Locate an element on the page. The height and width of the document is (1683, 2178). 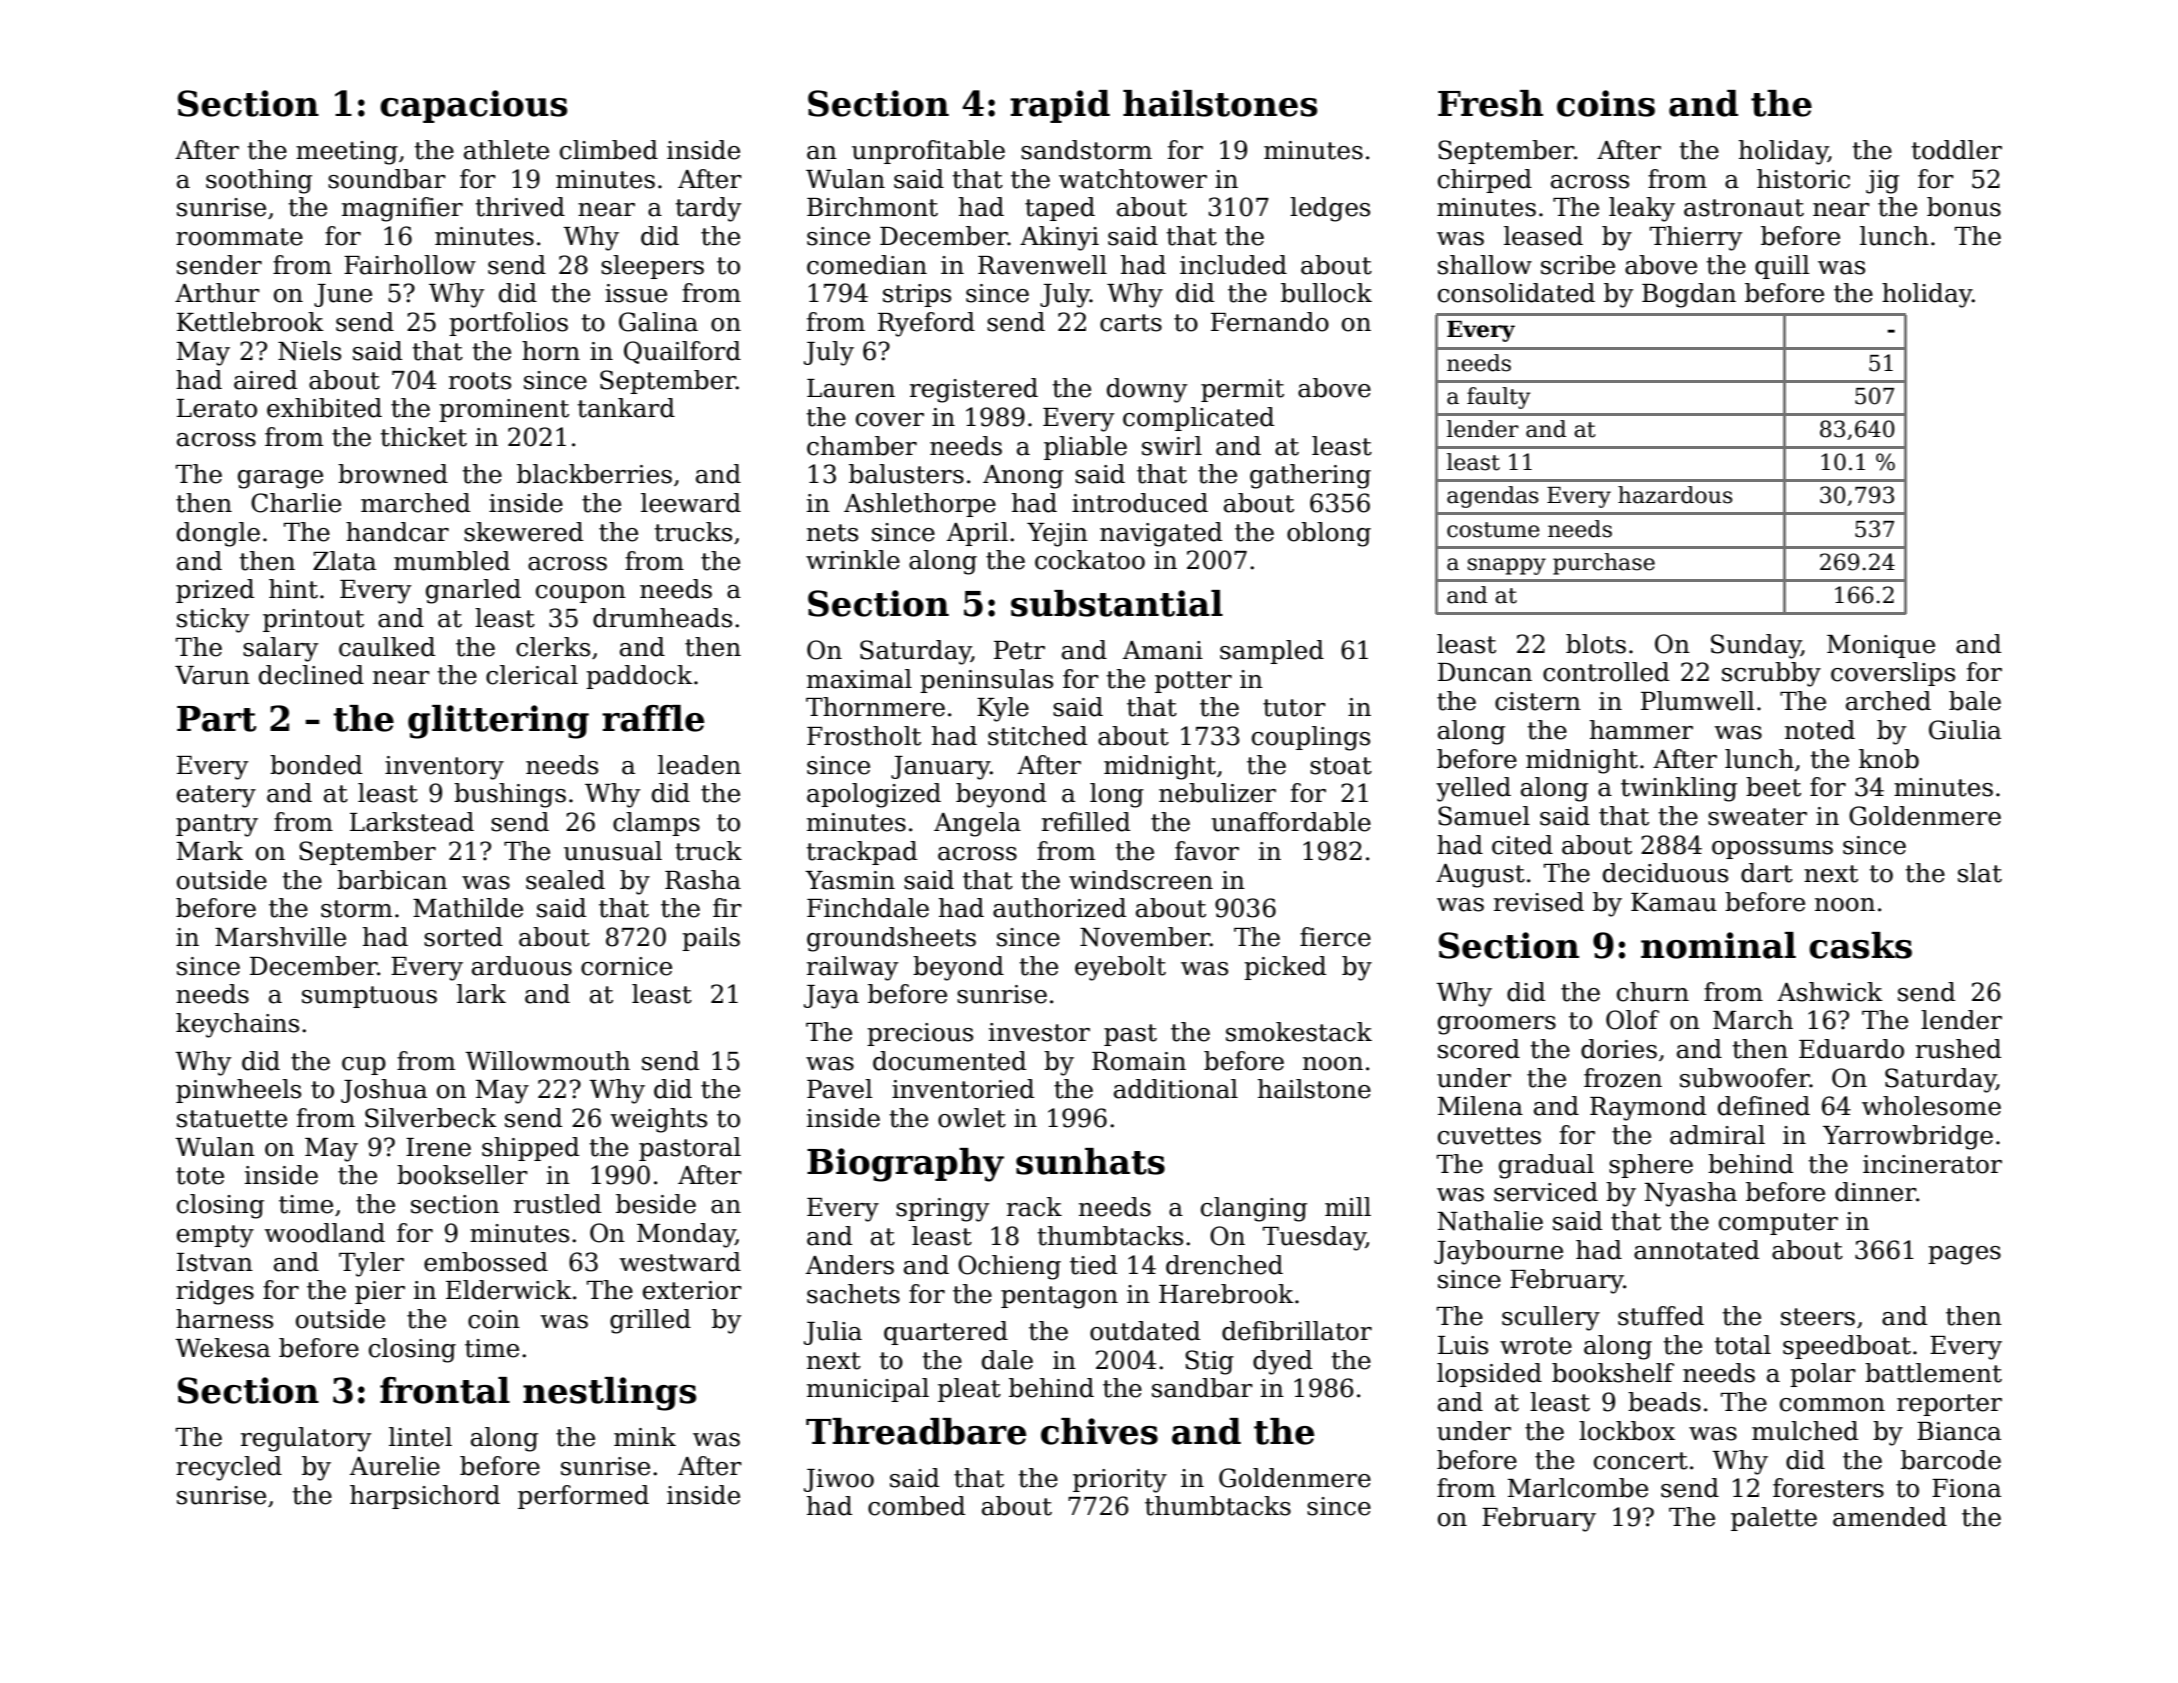
sunhats is located at coordinates (1090, 1161).
